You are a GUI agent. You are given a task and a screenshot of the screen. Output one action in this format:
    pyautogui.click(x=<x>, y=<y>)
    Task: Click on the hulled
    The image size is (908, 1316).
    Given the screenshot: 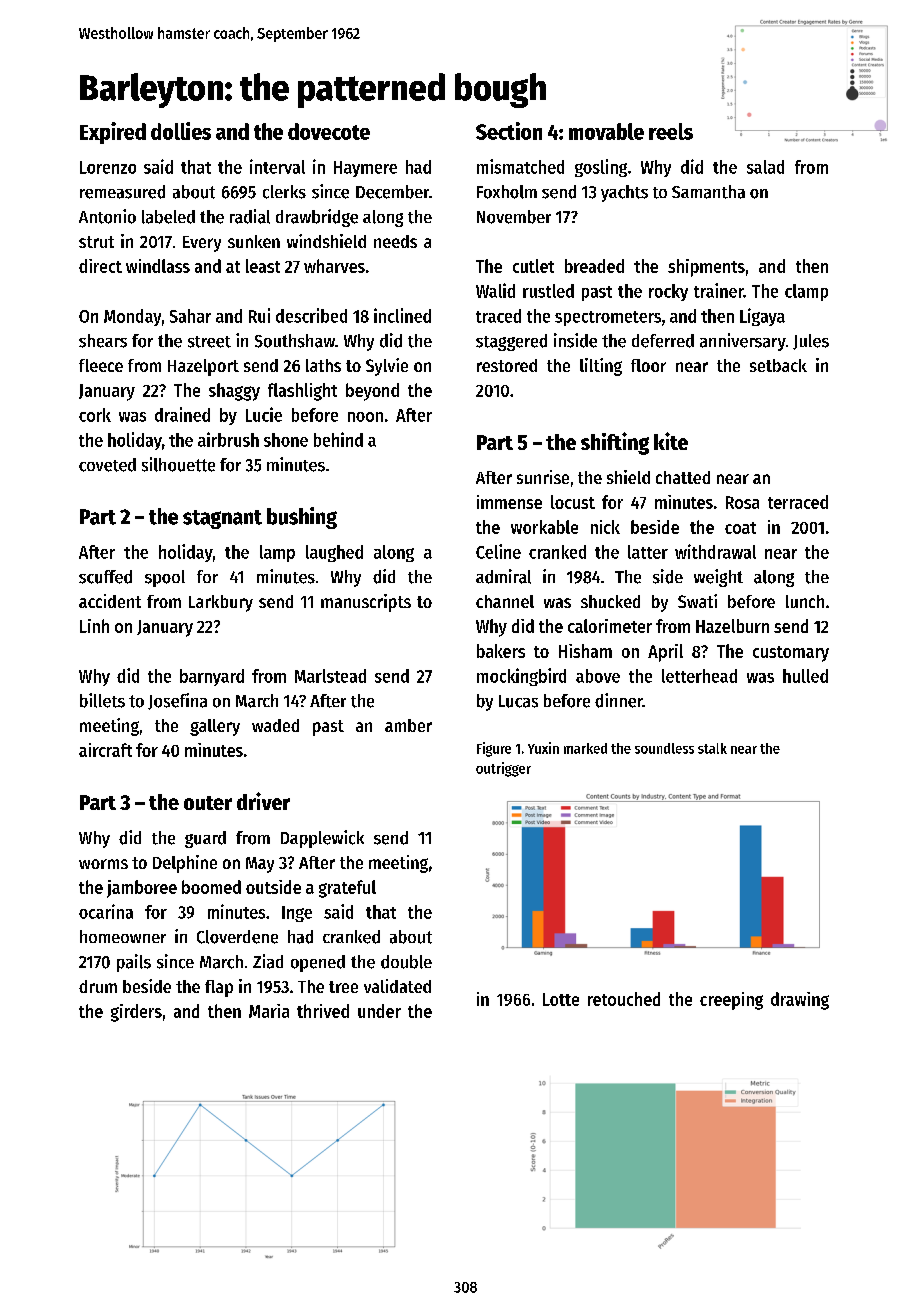 What is the action you would take?
    pyautogui.click(x=805, y=676)
